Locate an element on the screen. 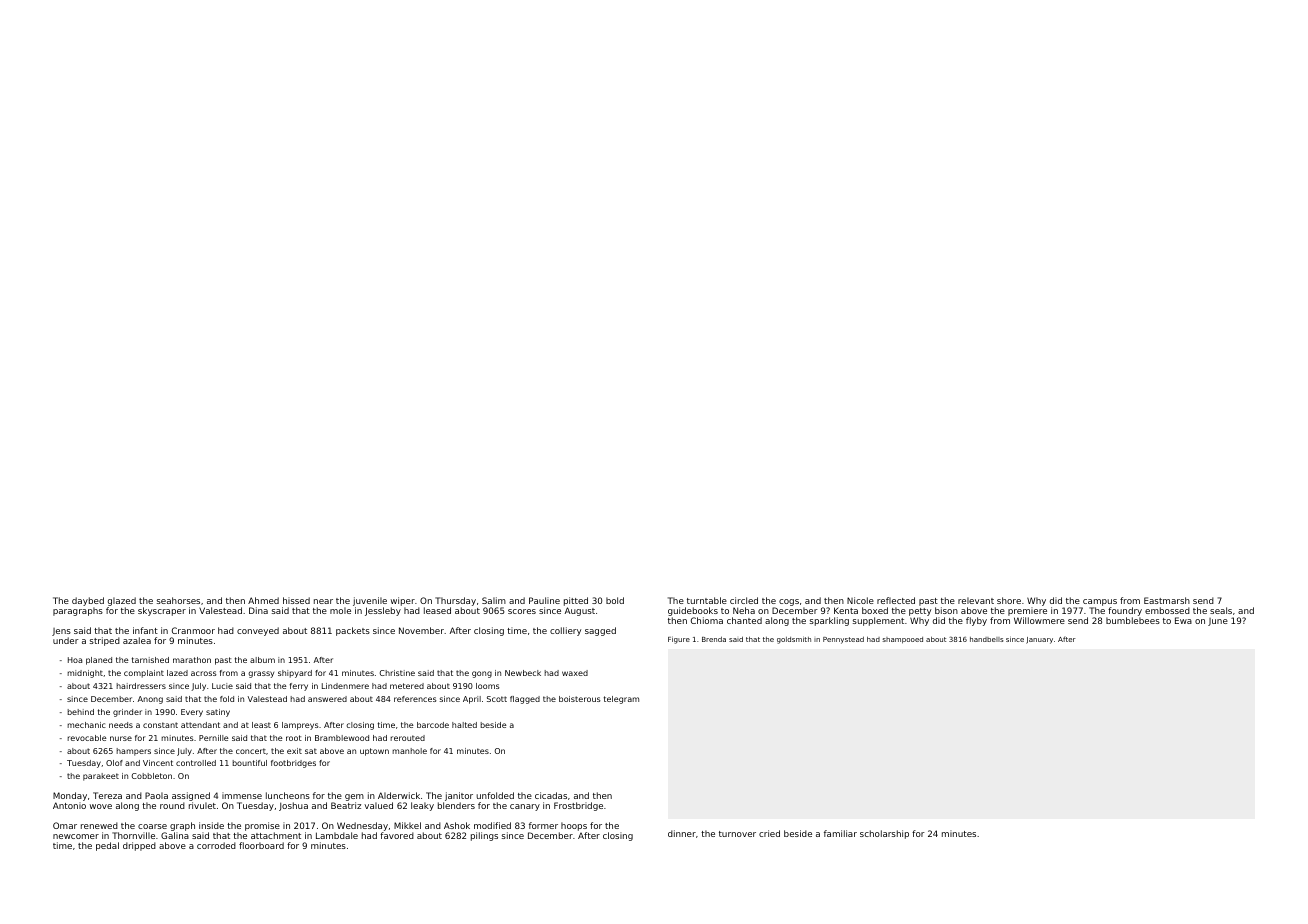 This screenshot has height=924, width=1308. conveyed is located at coordinates (258, 631).
